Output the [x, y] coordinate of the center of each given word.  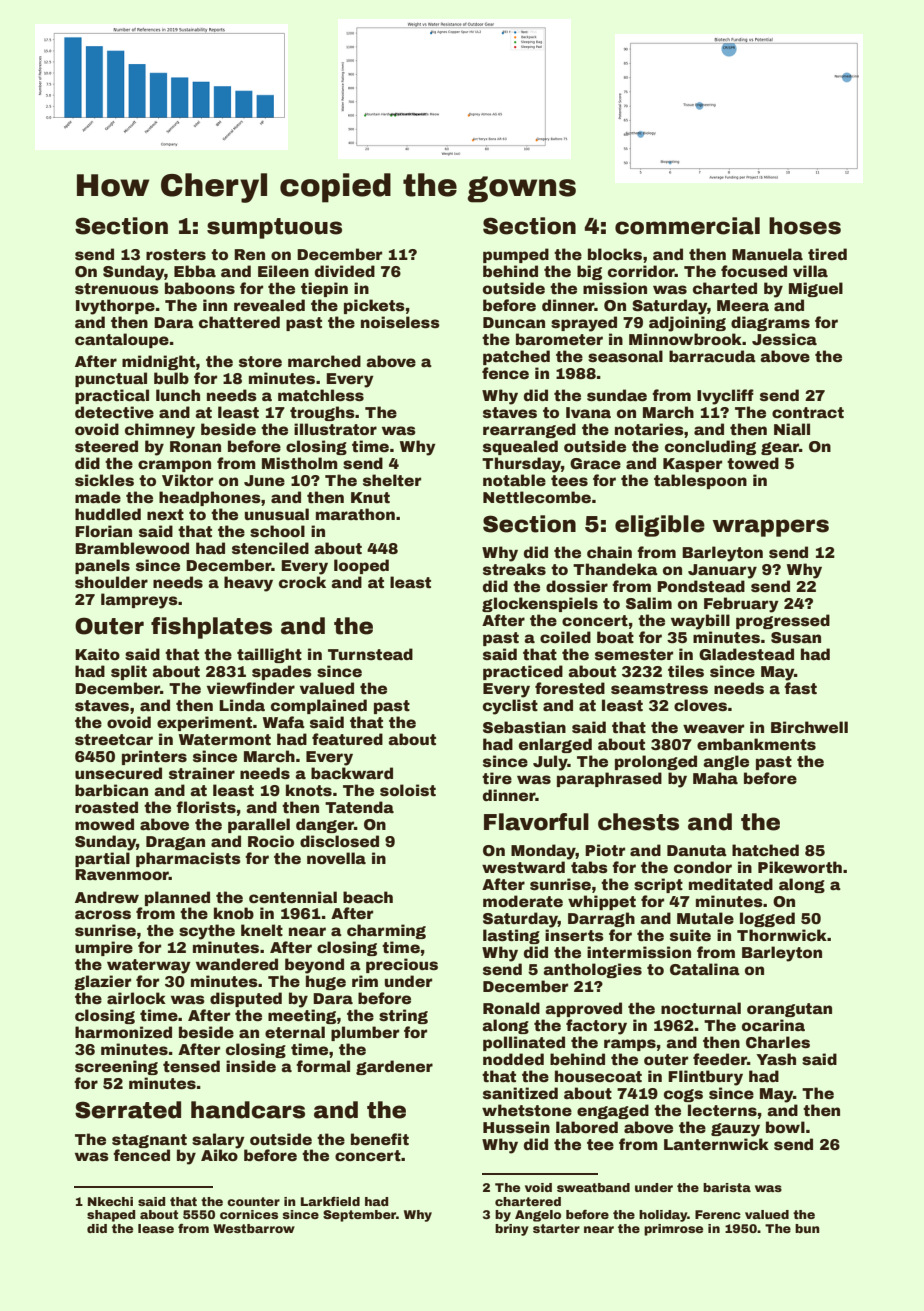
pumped [516, 255]
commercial [687, 226]
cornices [249, 1214]
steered [106, 446]
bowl [785, 1127]
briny [512, 1230]
